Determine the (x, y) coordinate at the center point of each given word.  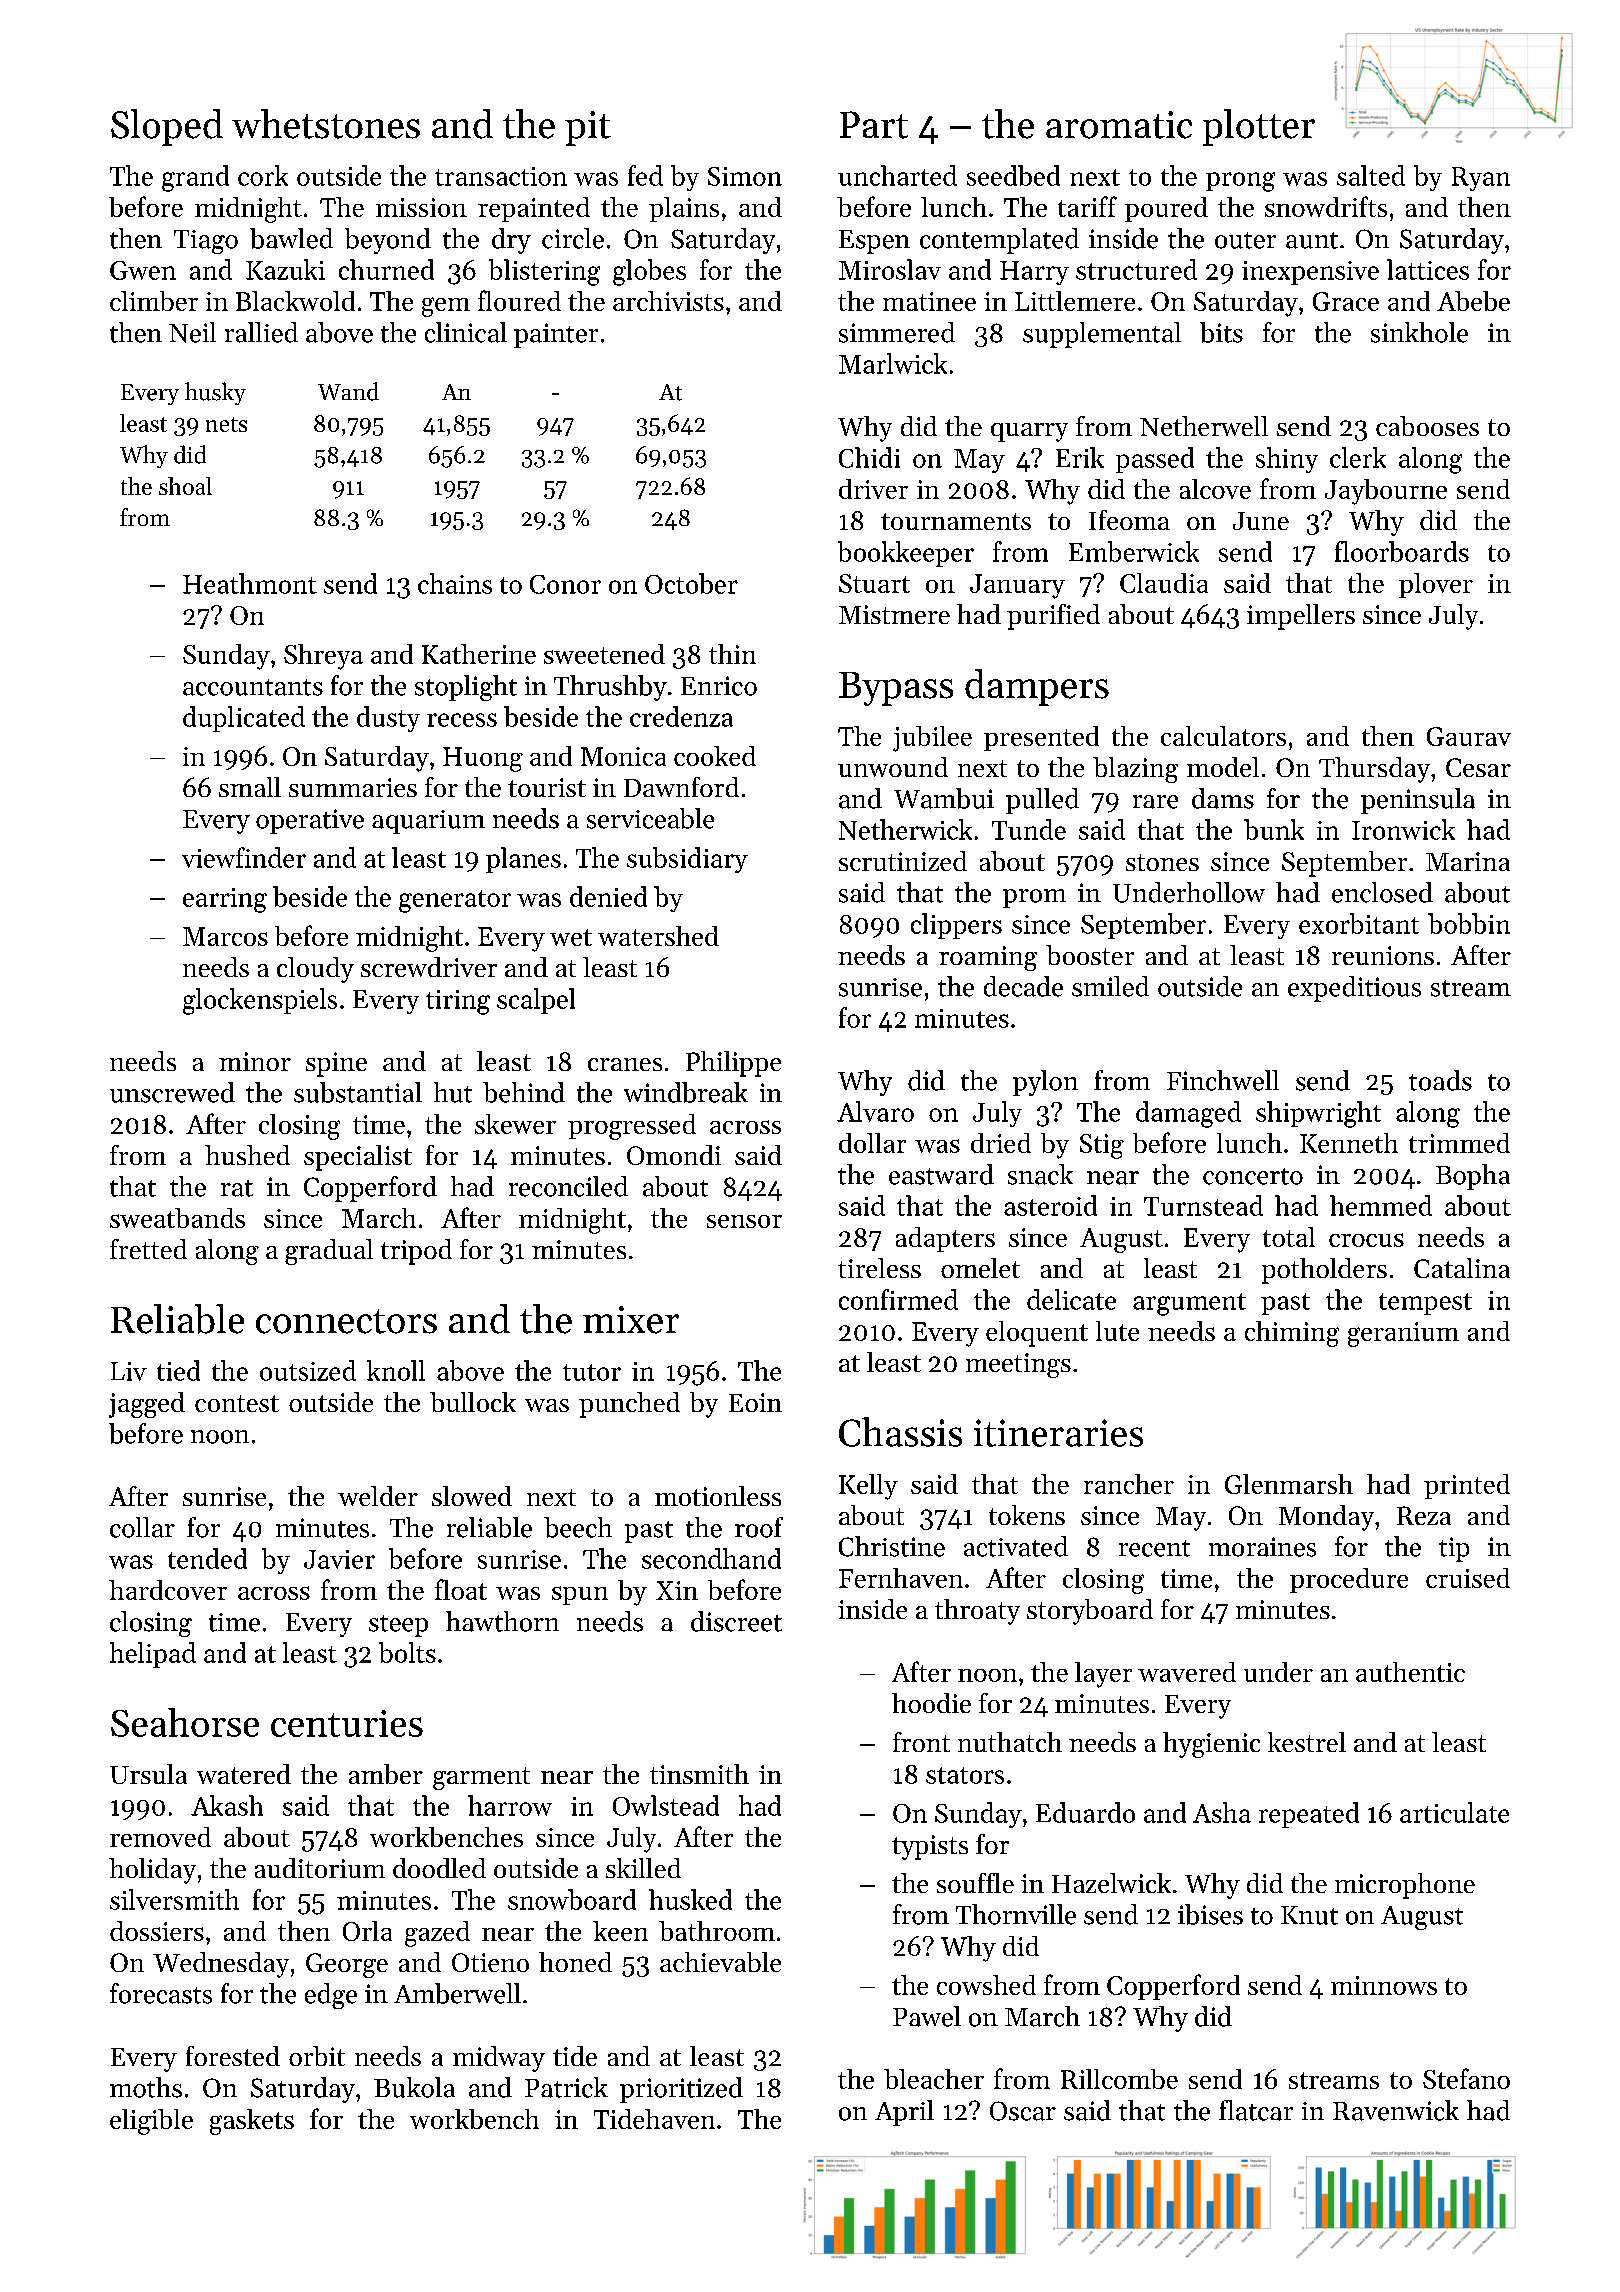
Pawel (927, 2016)
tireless (879, 1268)
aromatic (1119, 125)
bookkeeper (906, 554)
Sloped (167, 127)
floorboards (1402, 551)
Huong (483, 759)
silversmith (174, 1899)
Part (874, 125)
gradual (329, 1252)
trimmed (1459, 1143)
